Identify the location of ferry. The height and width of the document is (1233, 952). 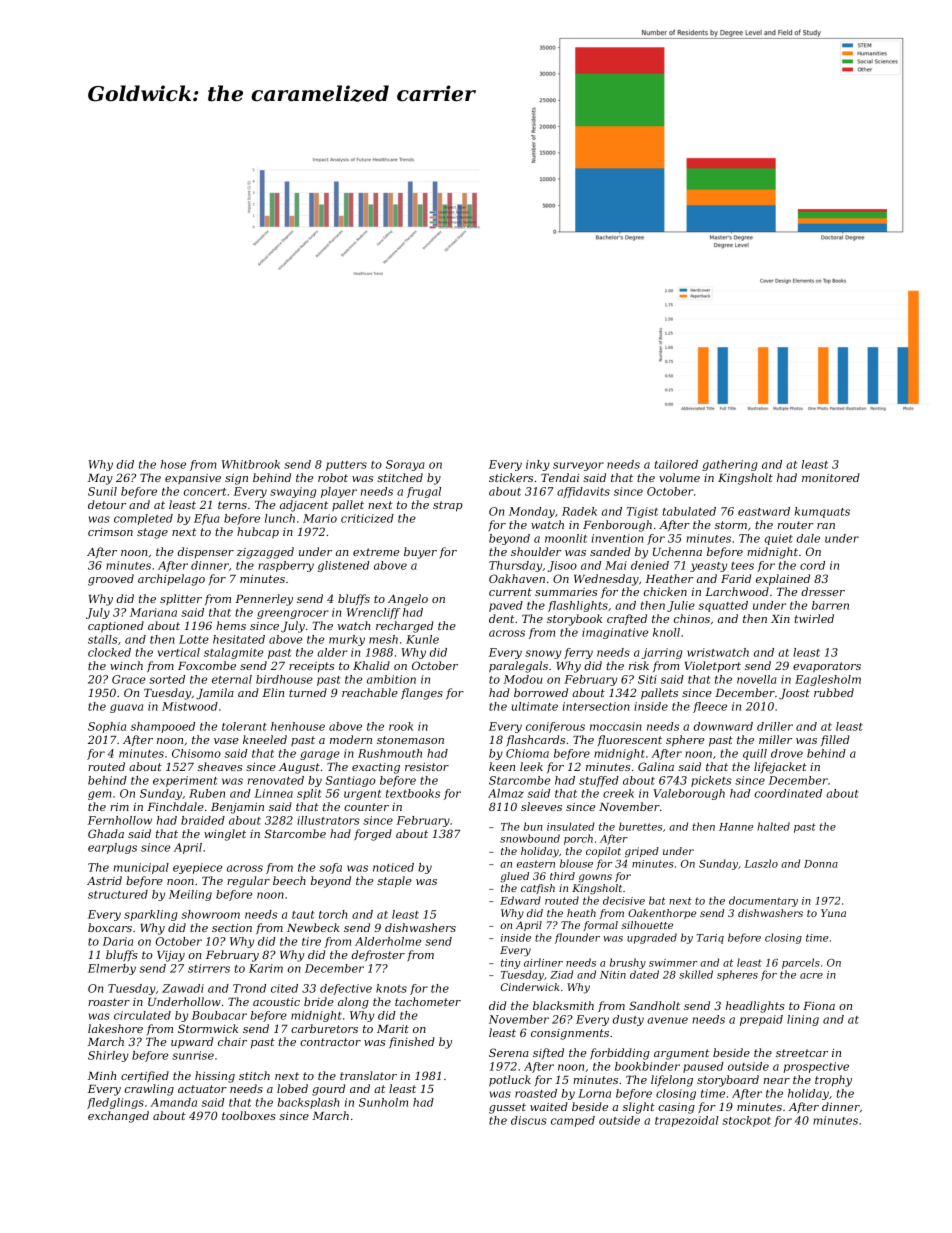
(578, 653).
